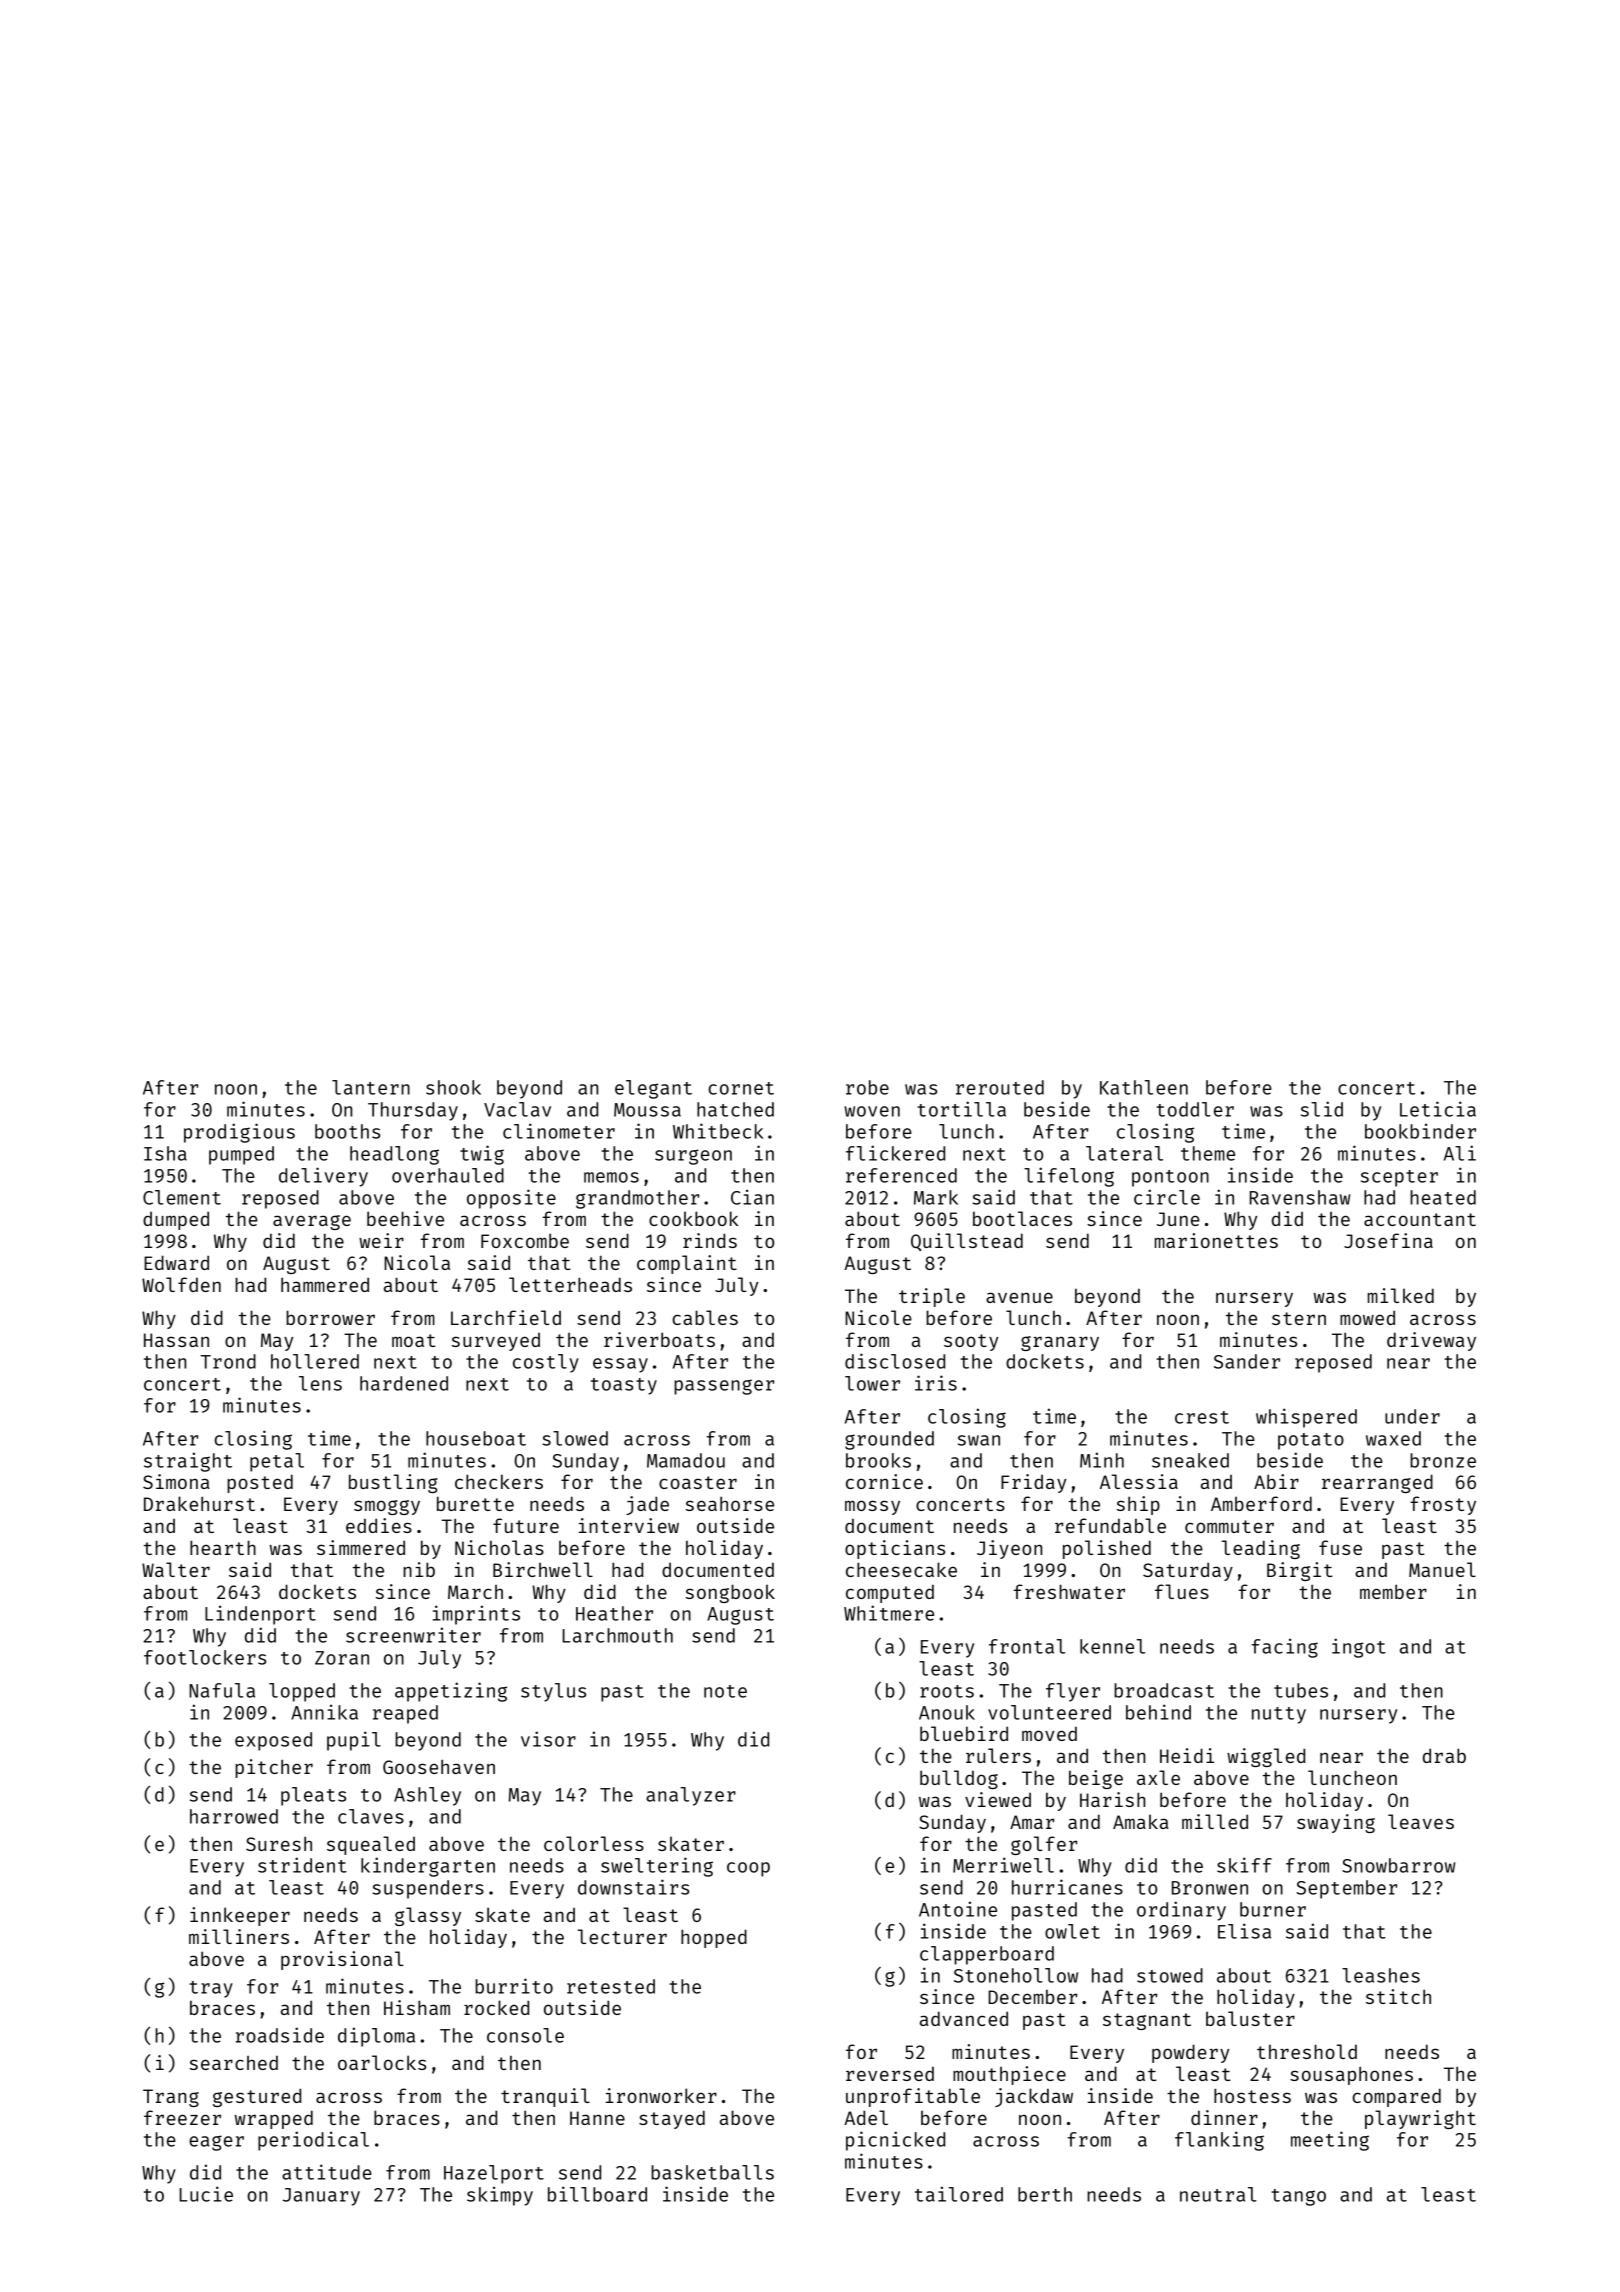 Image resolution: width=1620 pixels, height=2292 pixels. Describe the element at coordinates (1218, 2194) in the document. I see `neutral` at that location.
